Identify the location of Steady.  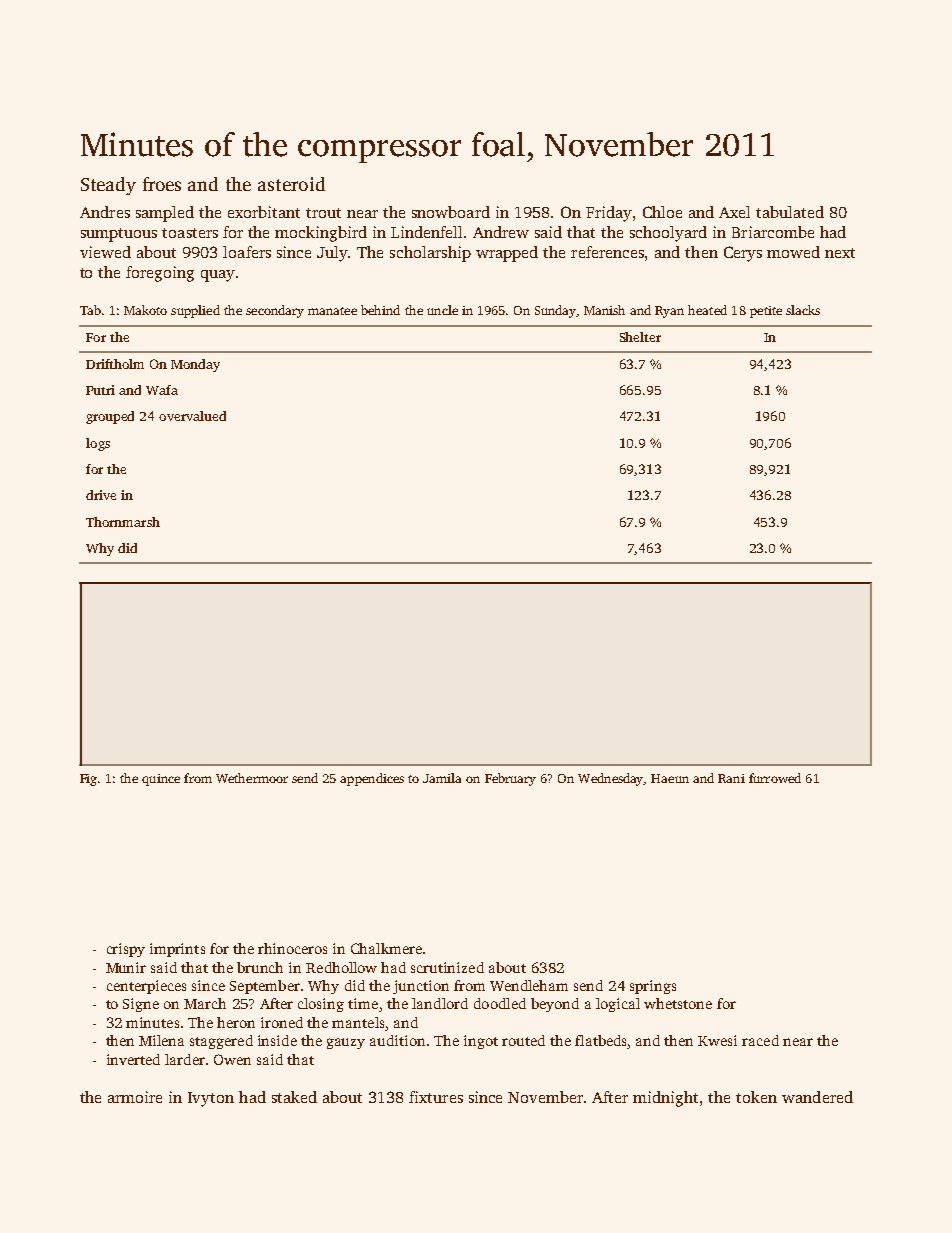
(108, 186).
